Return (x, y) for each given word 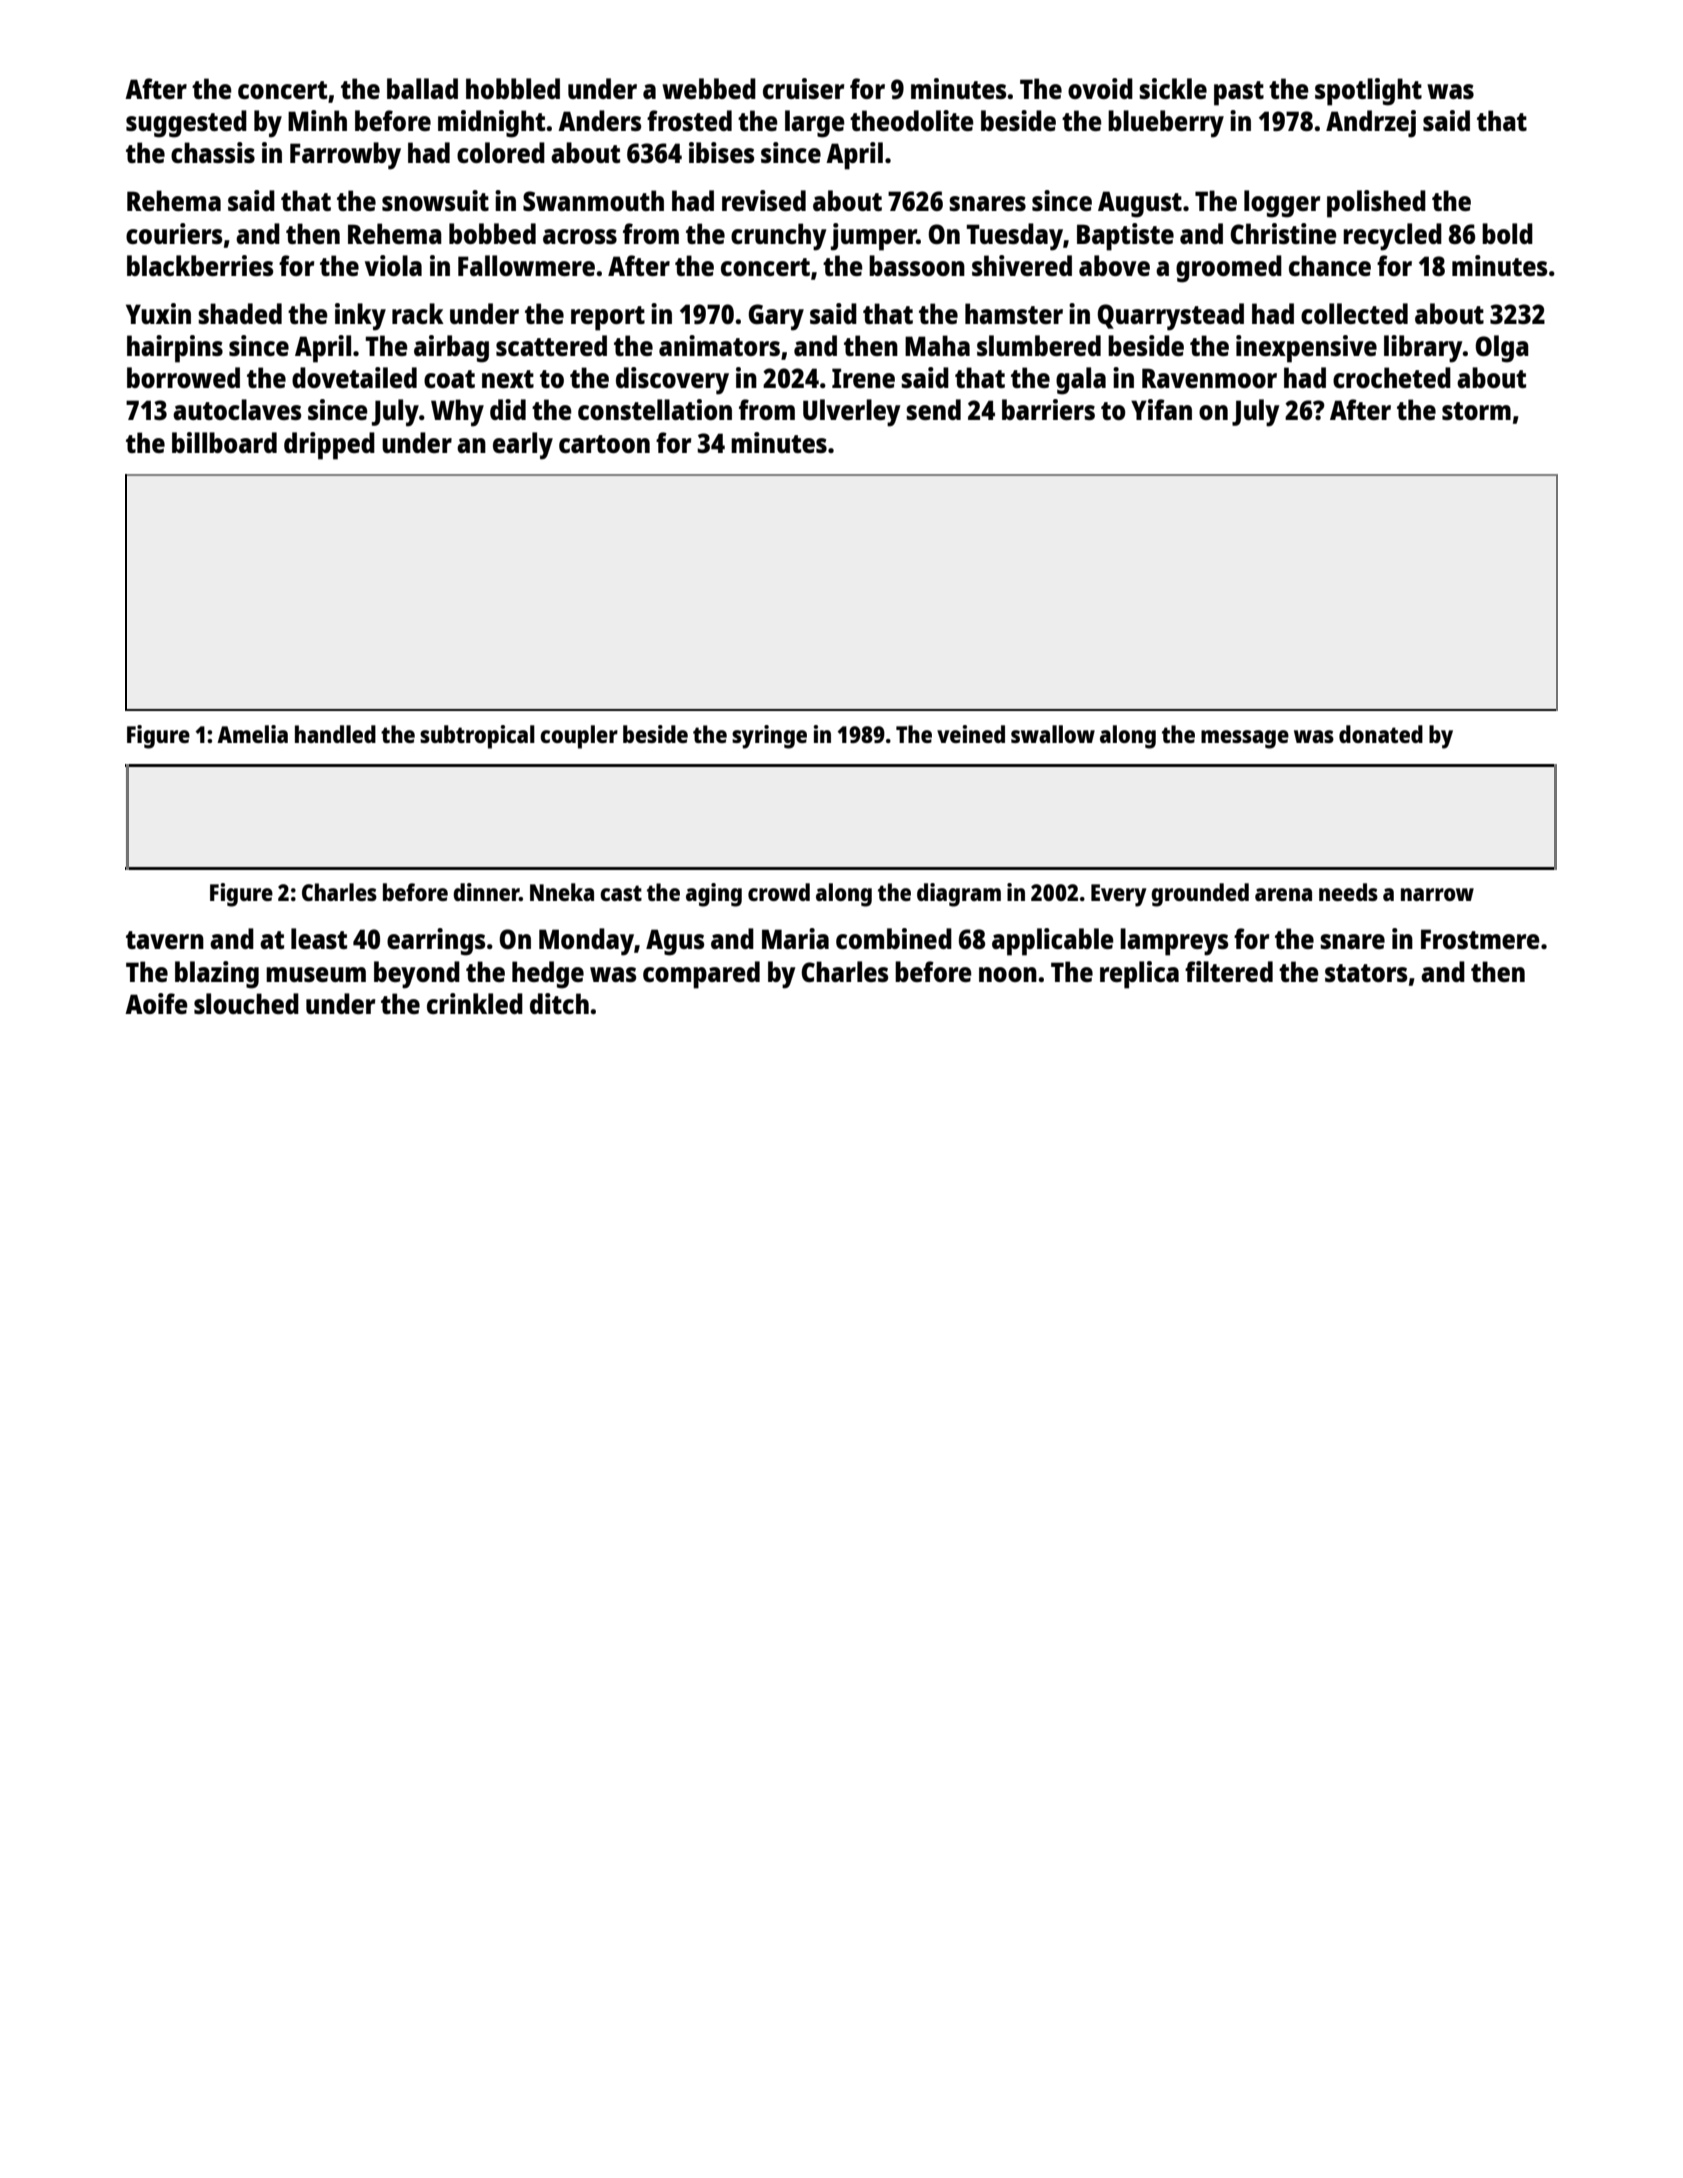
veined (971, 734)
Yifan (1161, 409)
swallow (1053, 734)
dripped (329, 446)
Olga (1502, 349)
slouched (246, 1003)
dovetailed (354, 377)
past (1239, 93)
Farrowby (345, 156)
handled (335, 734)
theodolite (912, 120)
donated (1381, 734)
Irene (863, 378)
